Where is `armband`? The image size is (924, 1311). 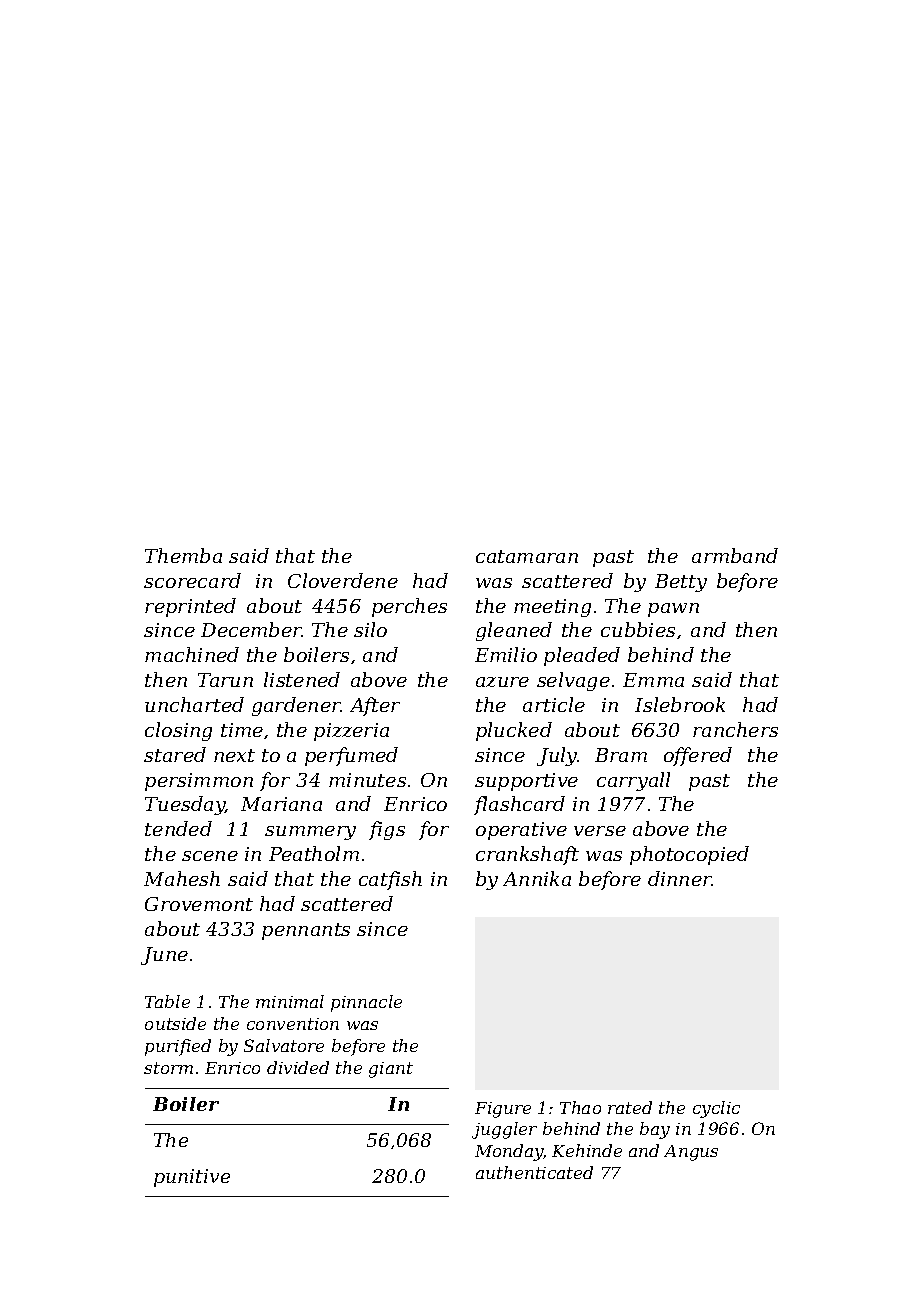
armband is located at coordinates (735, 555).
